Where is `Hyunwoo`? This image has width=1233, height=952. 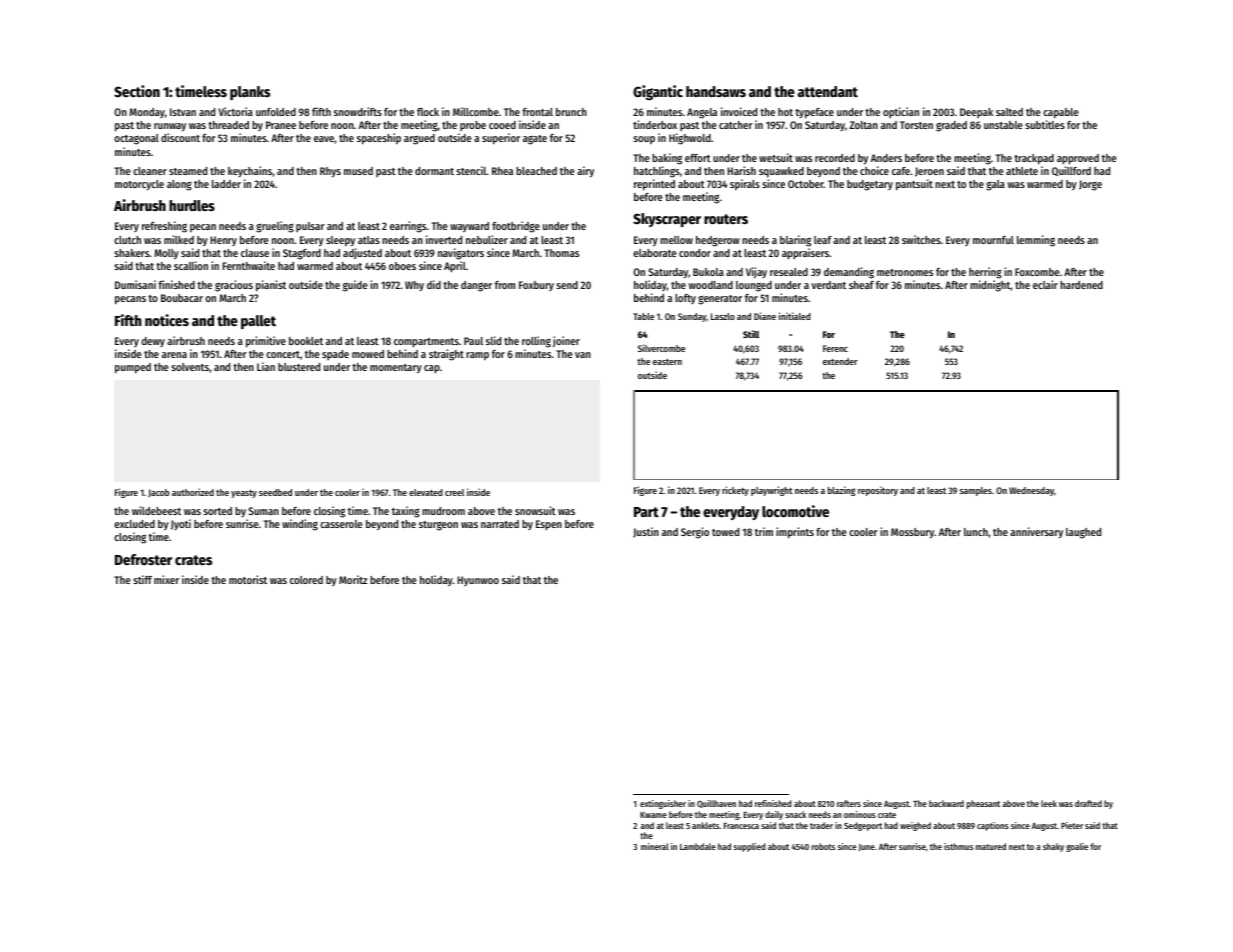 Hyunwoo is located at coordinates (478, 581).
